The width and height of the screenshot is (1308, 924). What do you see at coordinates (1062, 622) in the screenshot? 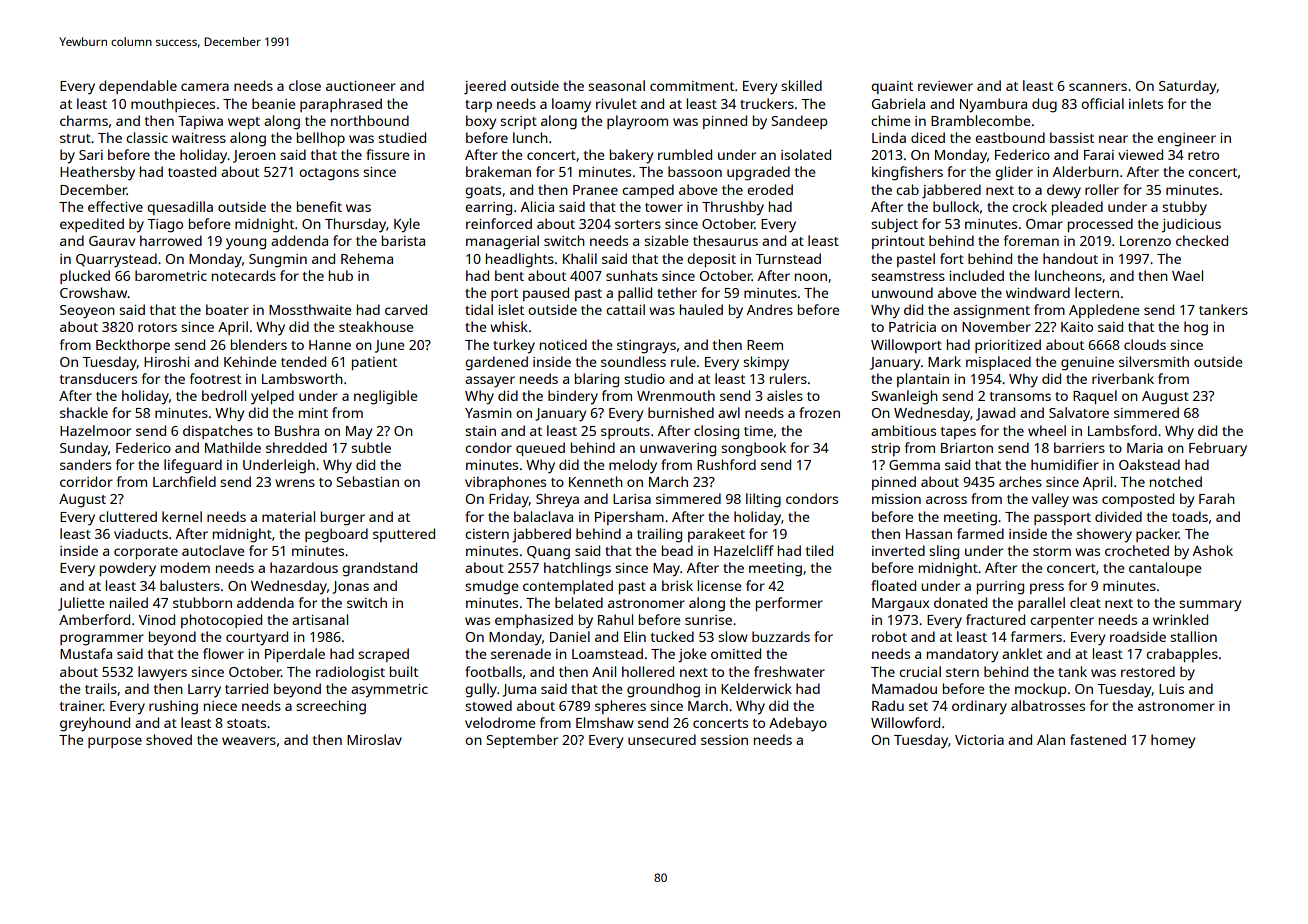
I see `carpenter` at bounding box center [1062, 622].
